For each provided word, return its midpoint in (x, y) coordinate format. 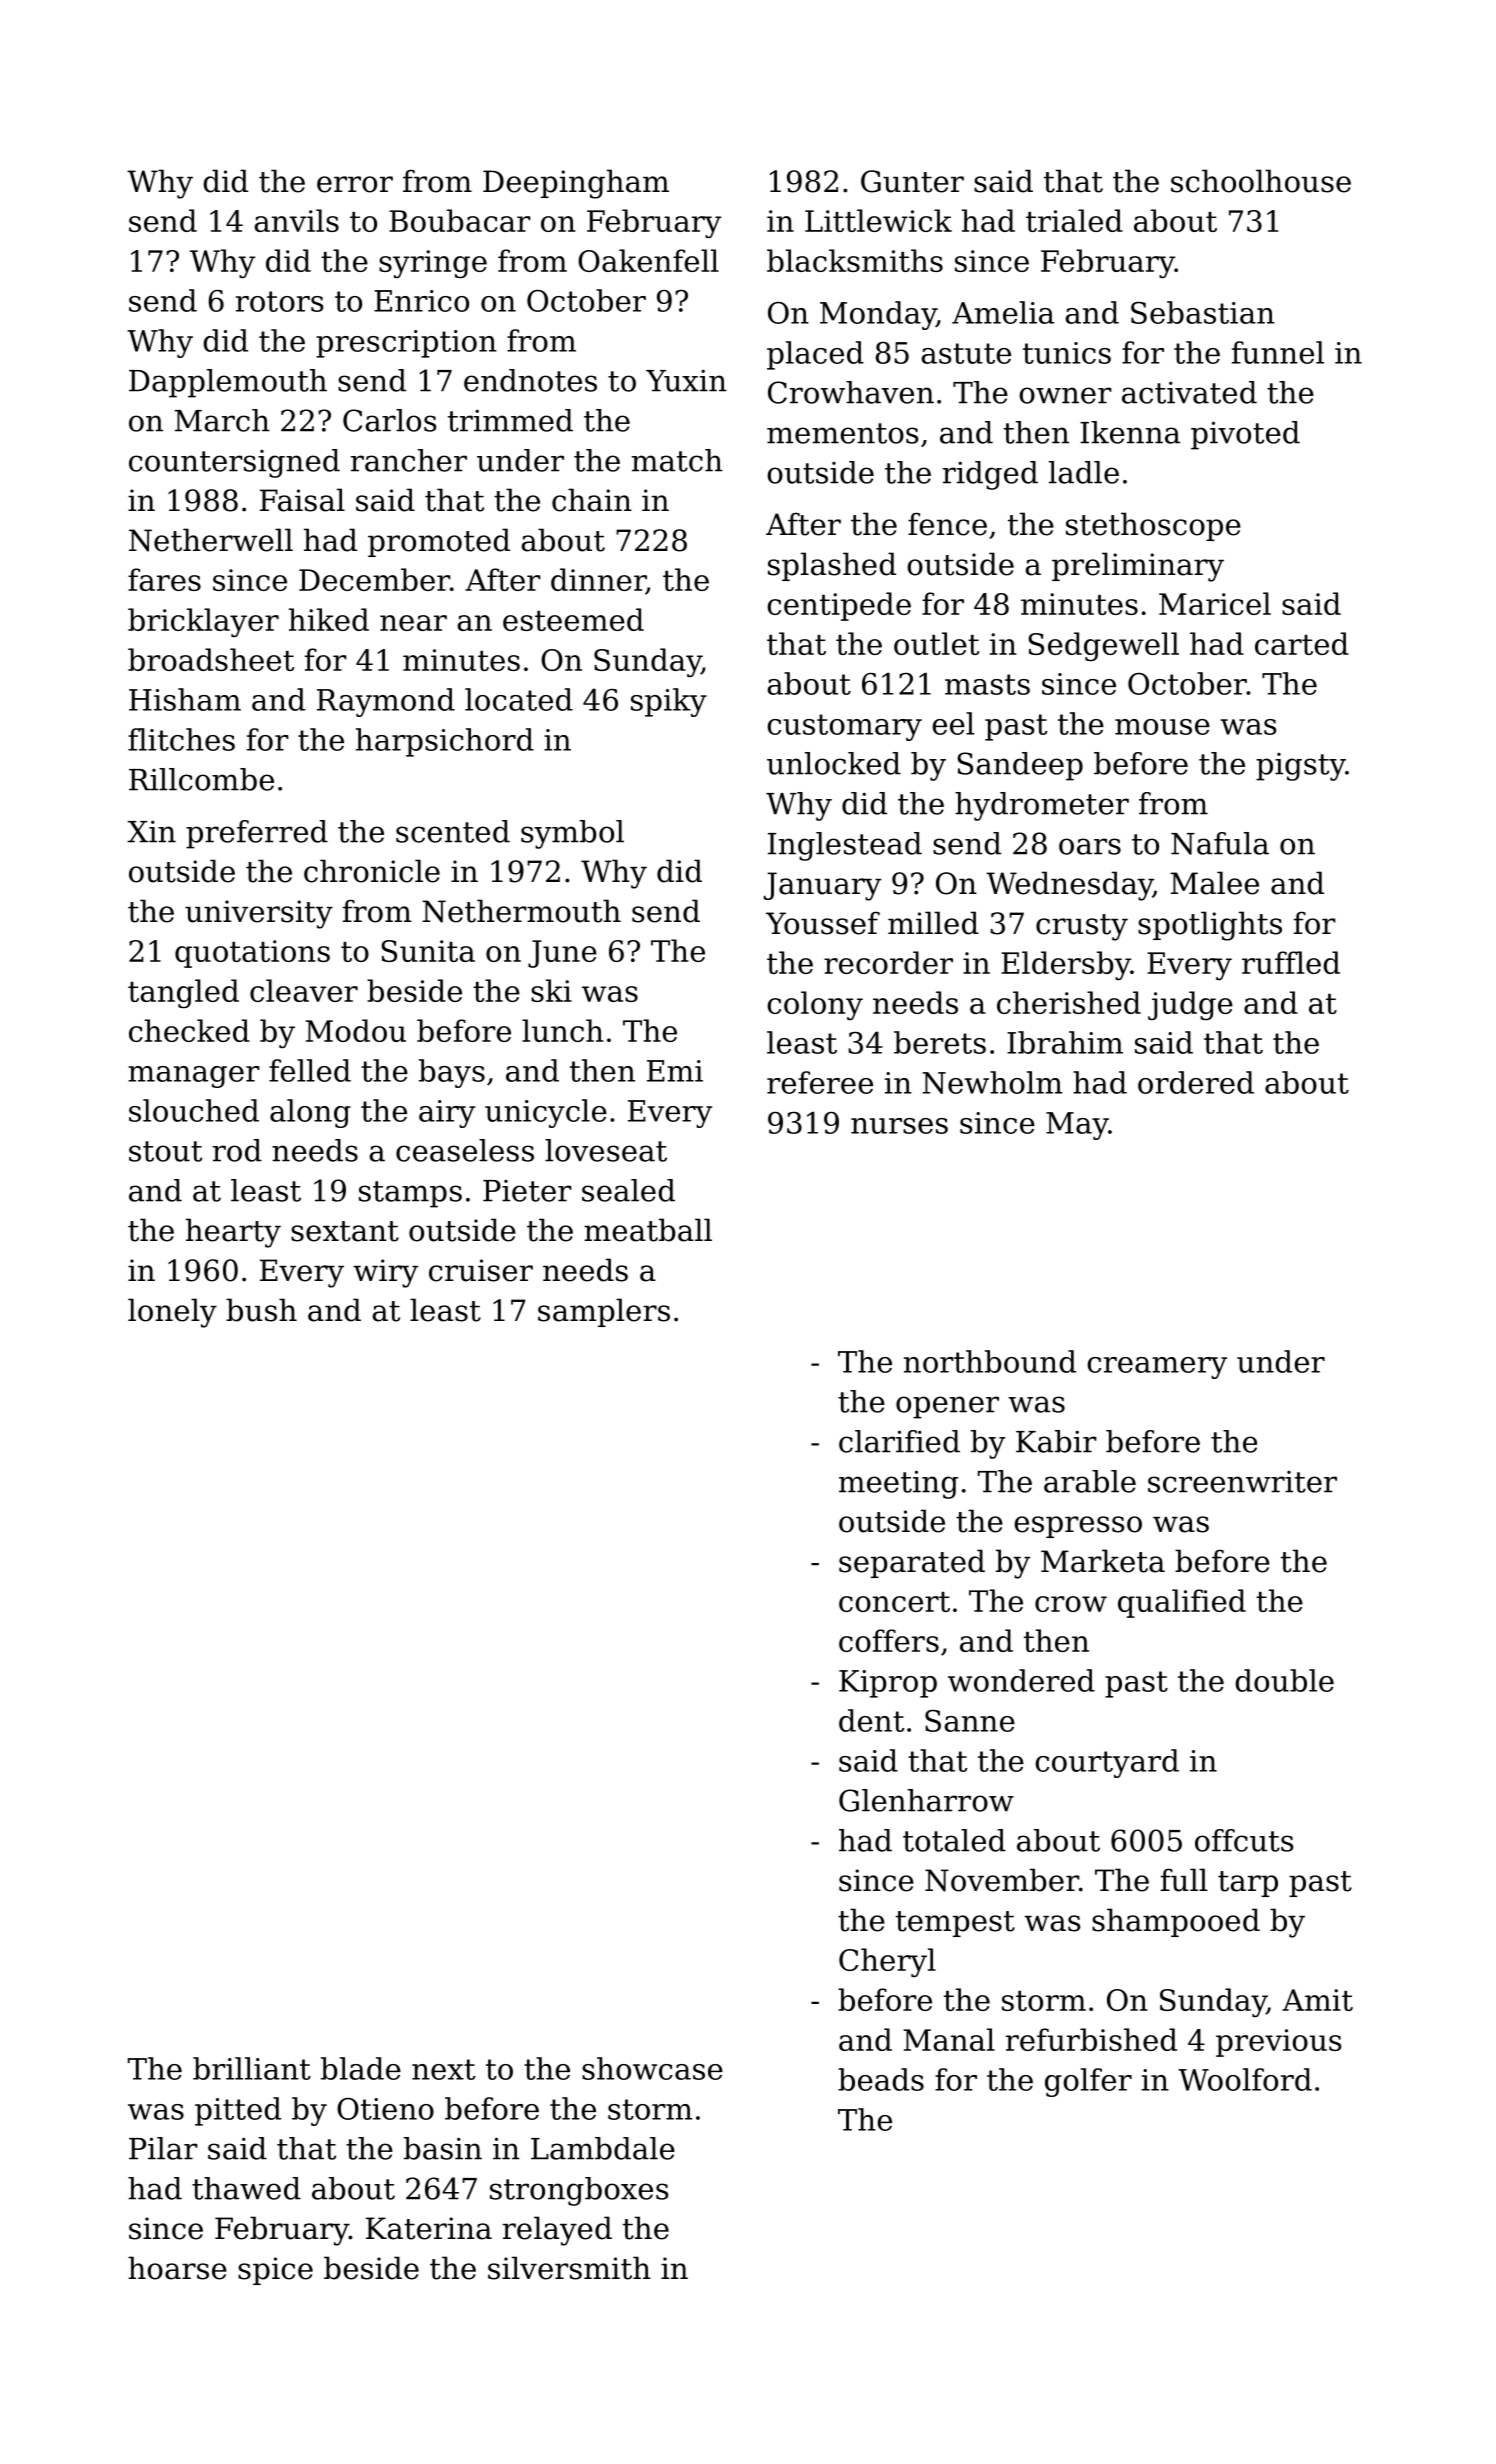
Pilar (163, 2148)
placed (815, 355)
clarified (899, 1441)
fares (164, 579)
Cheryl (887, 1962)
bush (261, 1310)
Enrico (421, 301)
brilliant (252, 2068)
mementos (842, 433)
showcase (652, 2068)
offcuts (1244, 1840)
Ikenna (1130, 432)
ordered (1196, 1082)
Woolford (1245, 2079)
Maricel (1215, 603)
